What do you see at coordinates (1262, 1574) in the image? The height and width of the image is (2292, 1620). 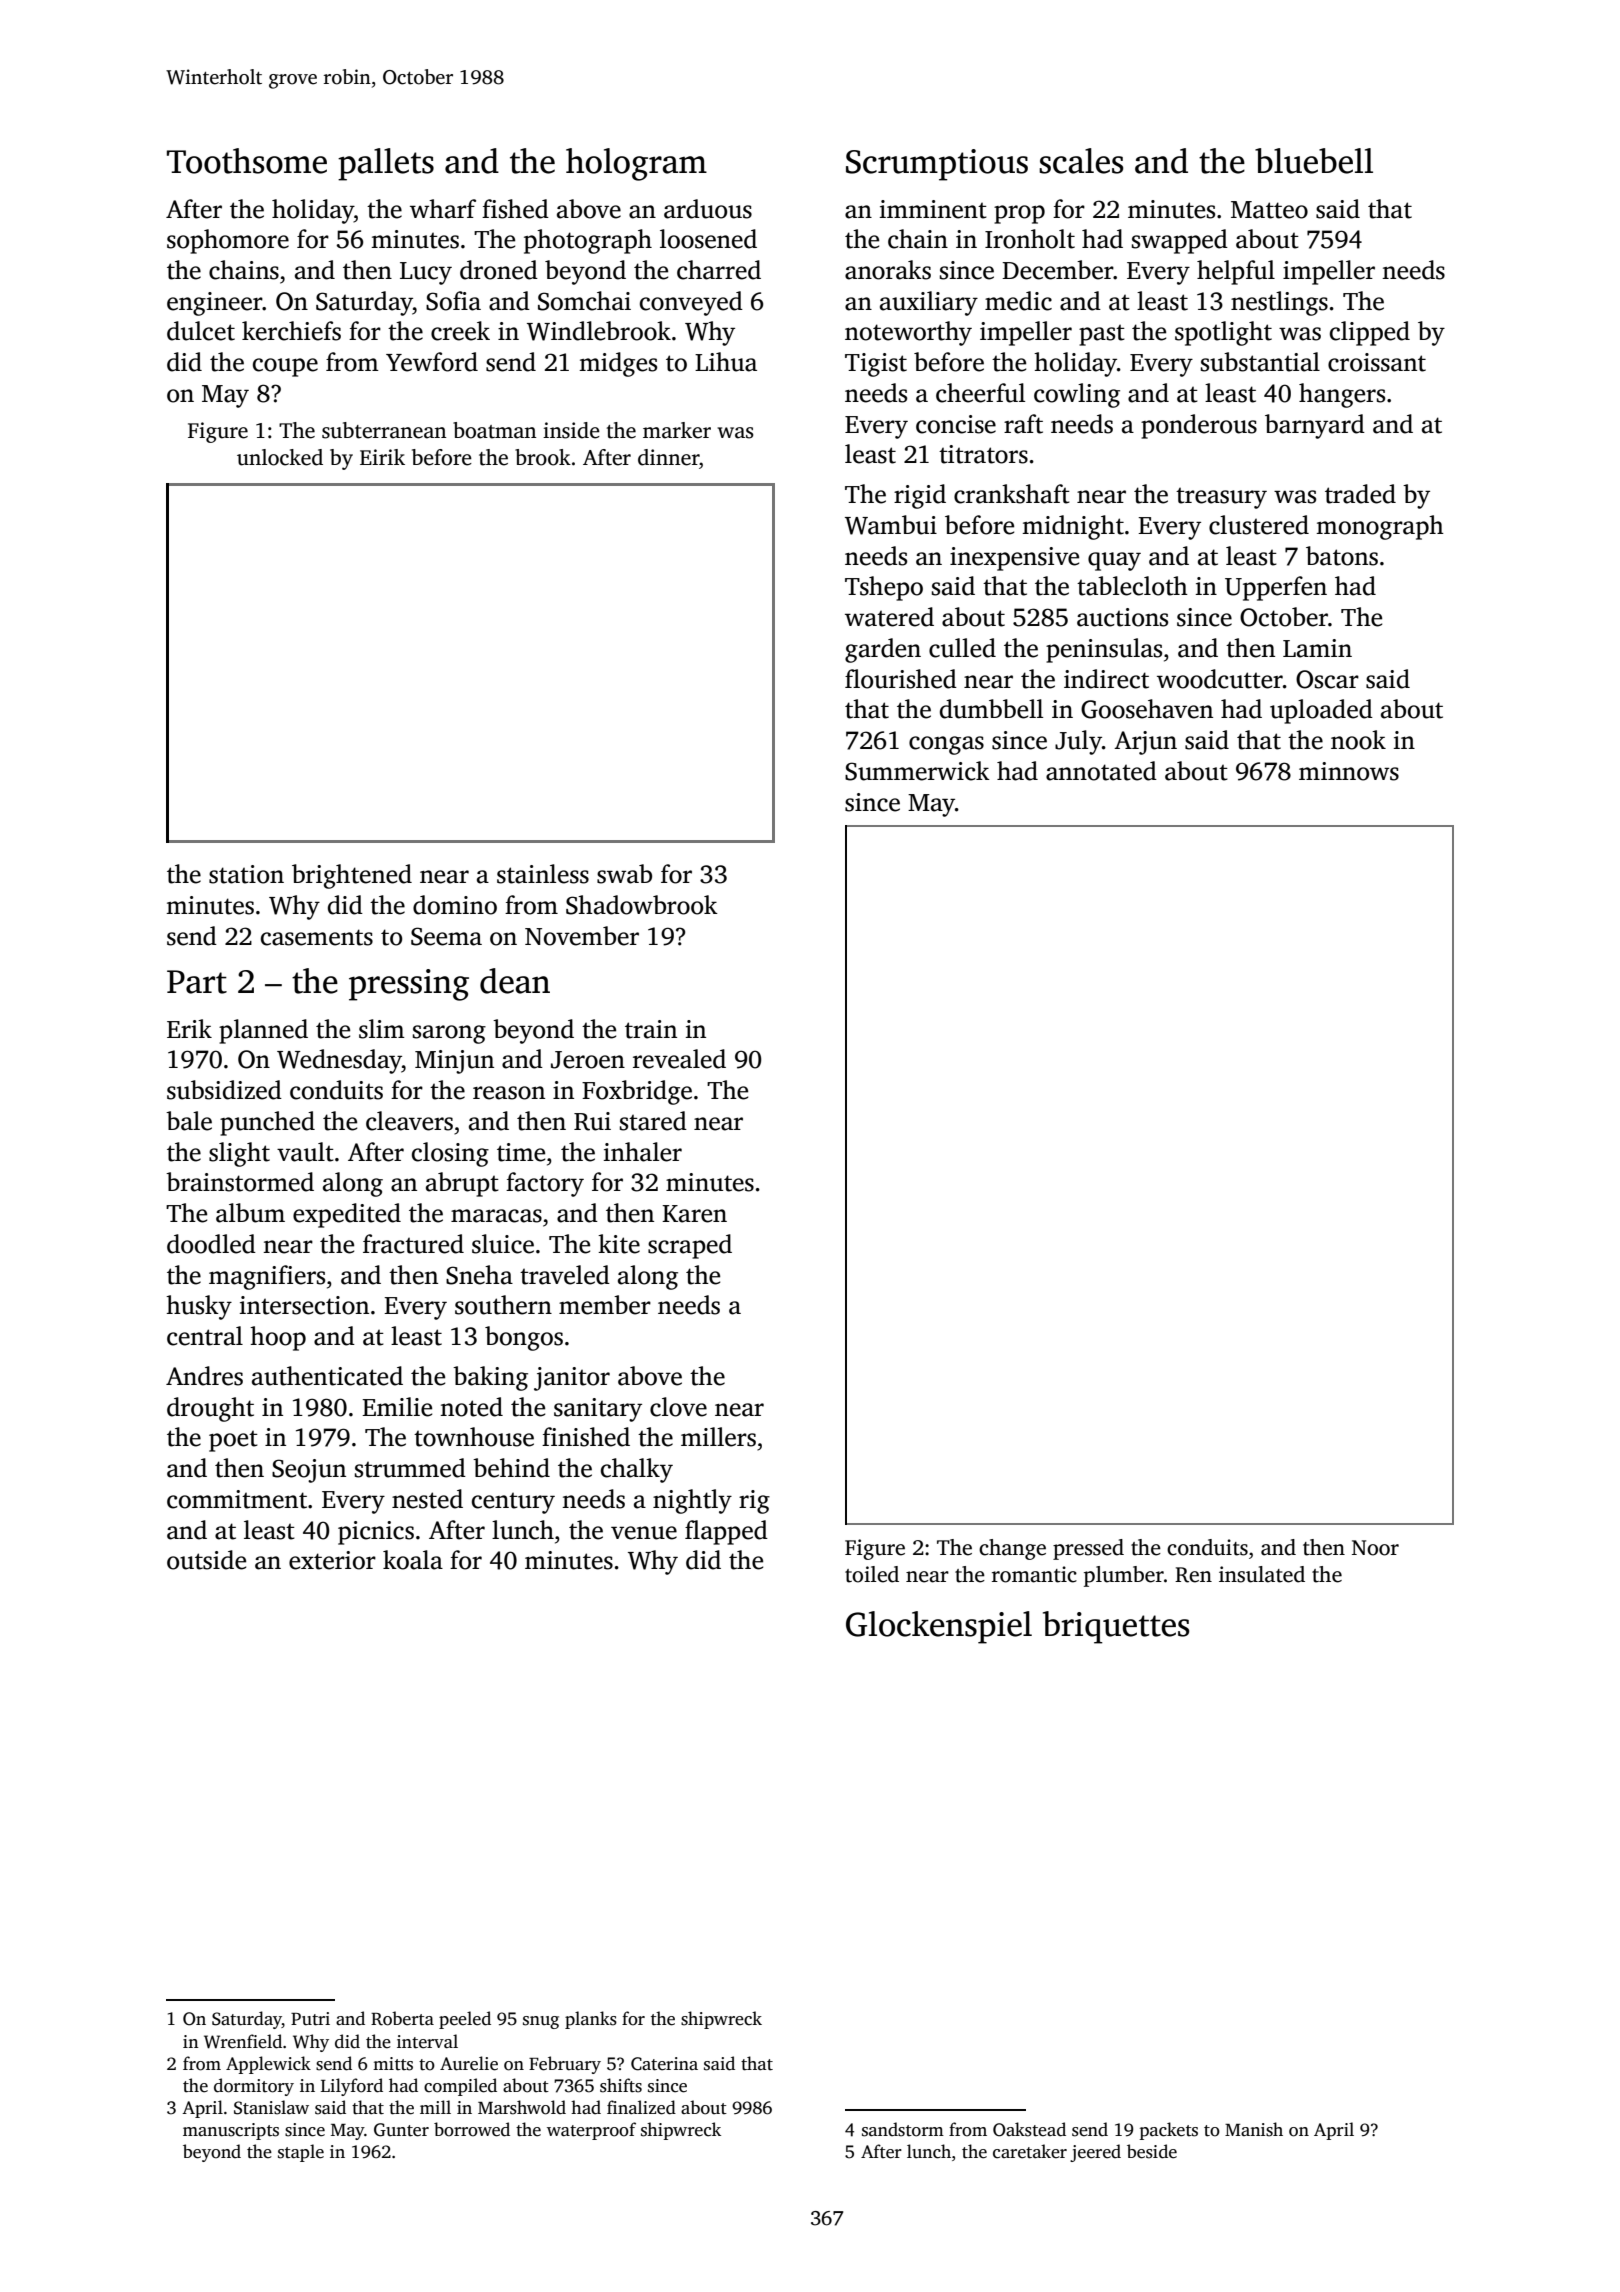 I see `insulated` at bounding box center [1262, 1574].
